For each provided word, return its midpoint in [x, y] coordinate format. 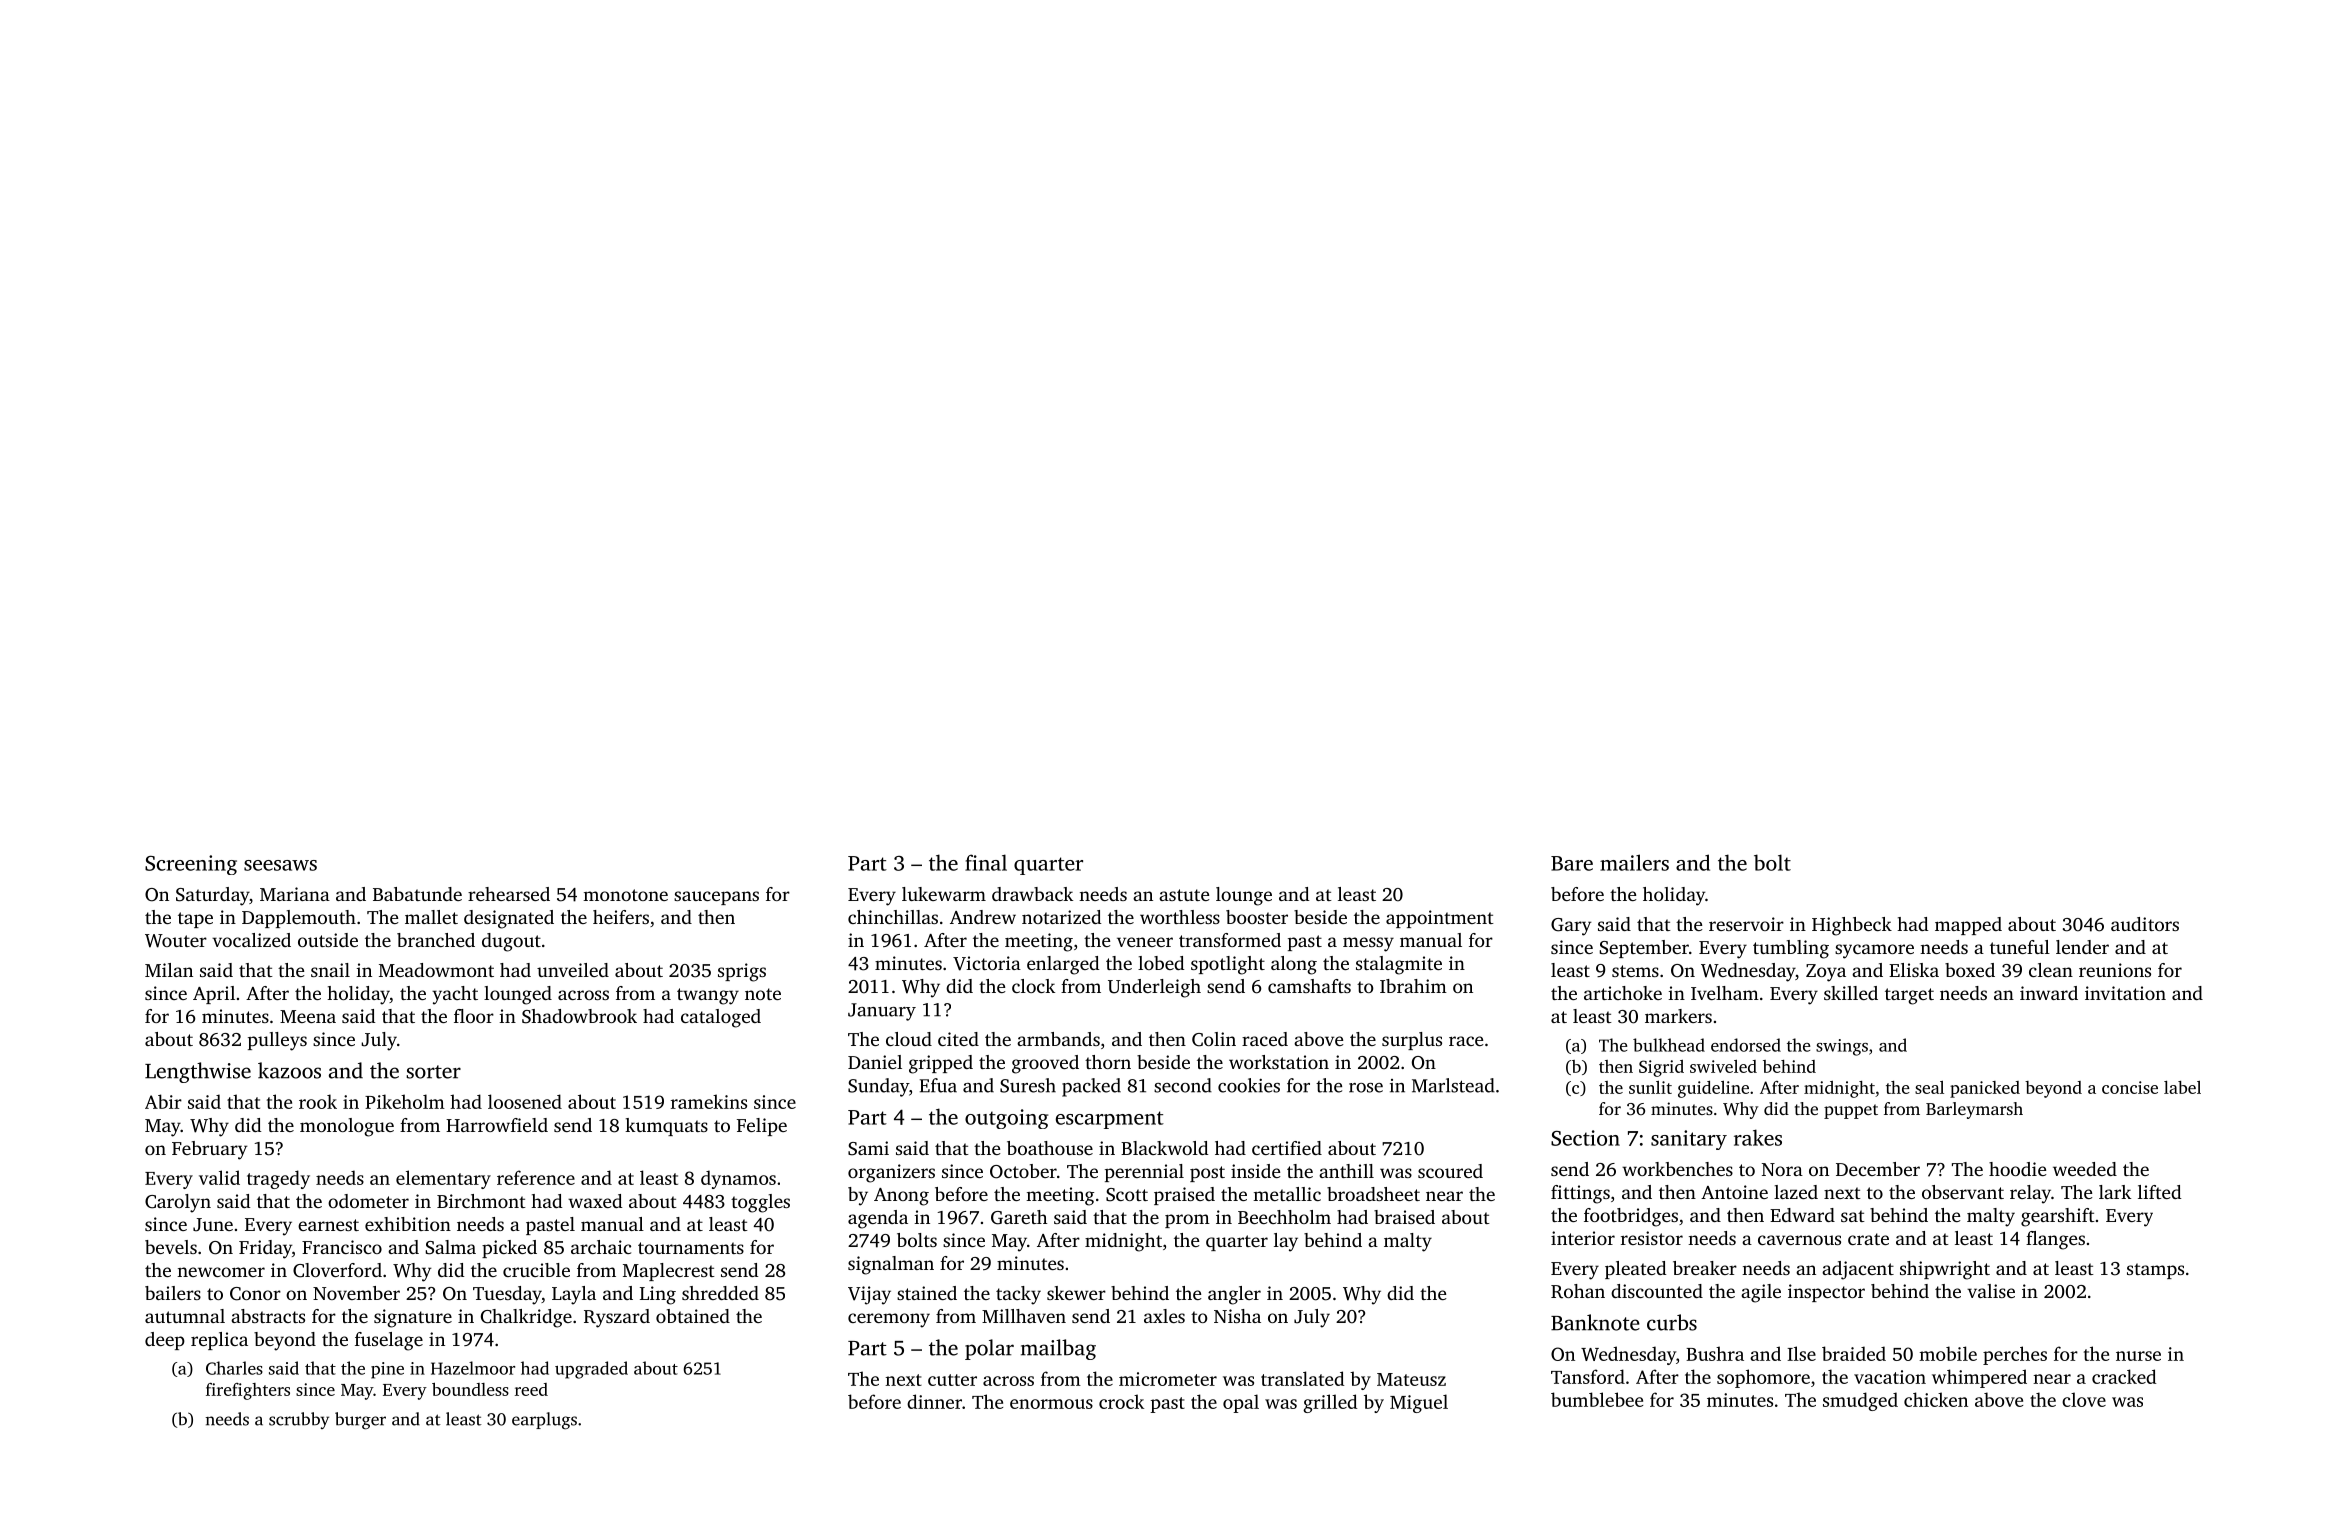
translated [1302, 1378]
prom [1187, 1221]
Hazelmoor [473, 1368]
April [214, 995]
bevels [171, 1247]
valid [219, 1177]
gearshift [2058, 1217]
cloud [909, 1039]
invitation [2125, 993]
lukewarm [944, 894]
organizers [891, 1173]
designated [509, 919]
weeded [2085, 1169]
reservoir [1746, 924]
